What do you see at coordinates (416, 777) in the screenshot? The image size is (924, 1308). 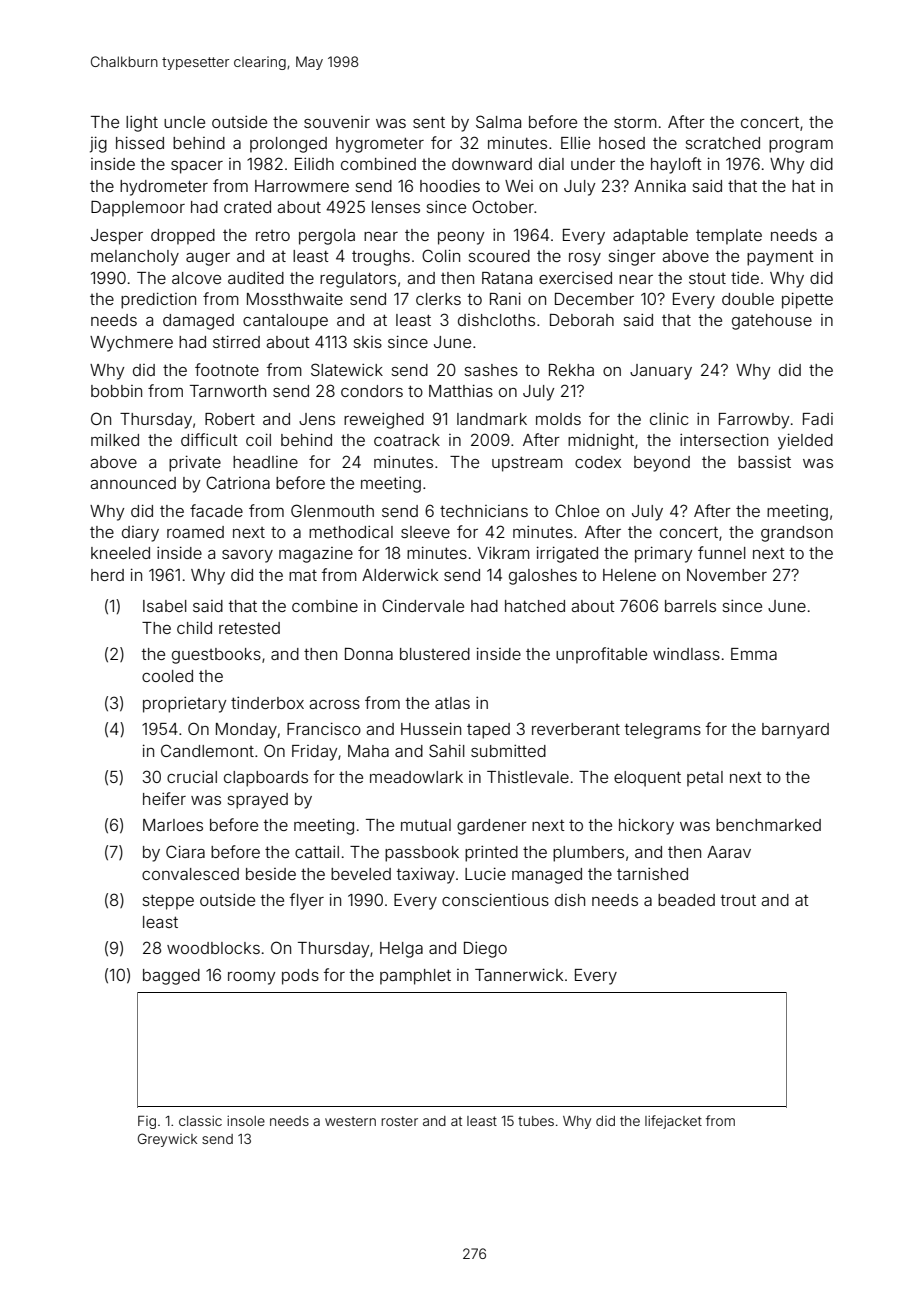 I see `meadowlark` at bounding box center [416, 777].
